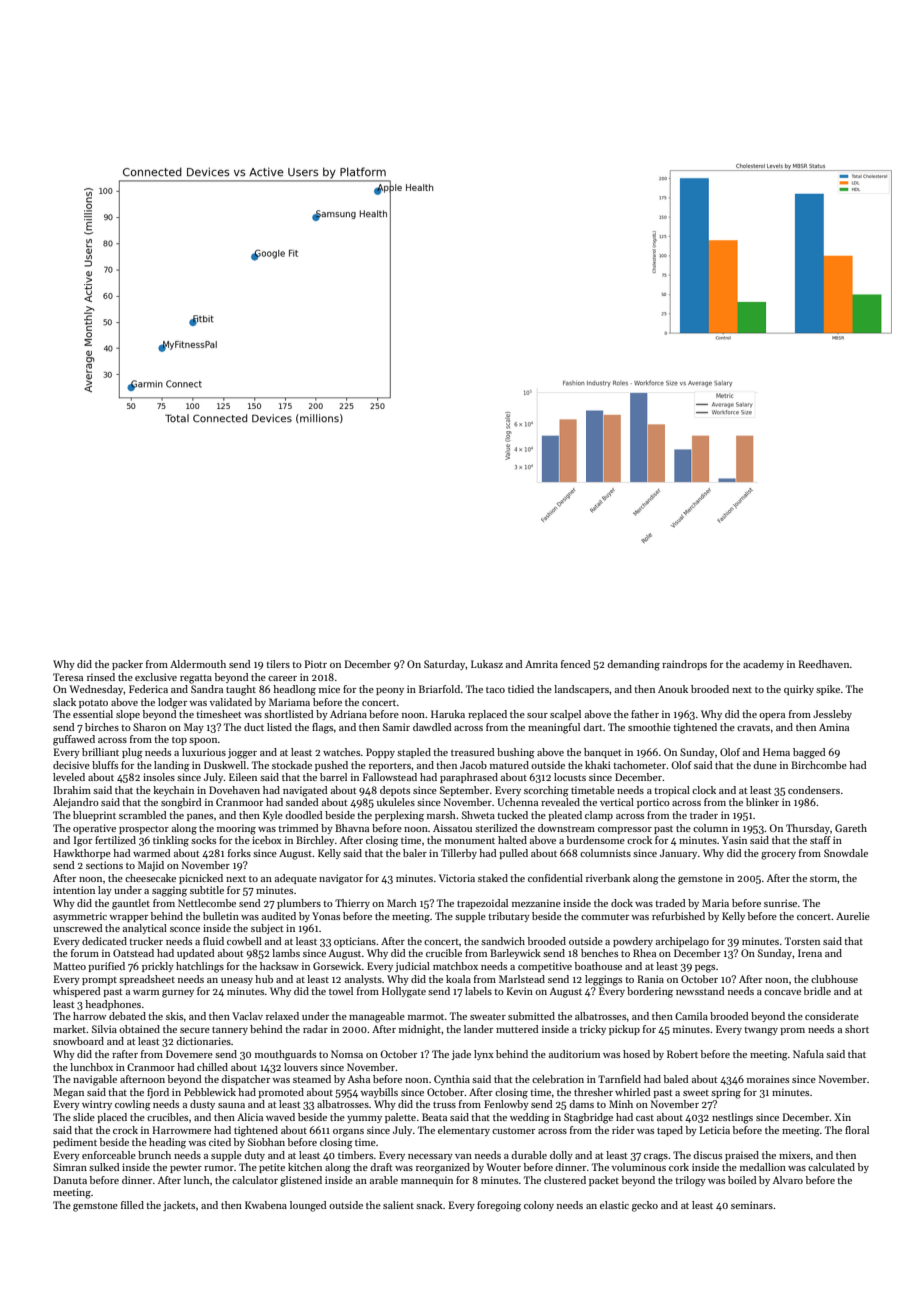  I want to click on gurney, so click(178, 994).
